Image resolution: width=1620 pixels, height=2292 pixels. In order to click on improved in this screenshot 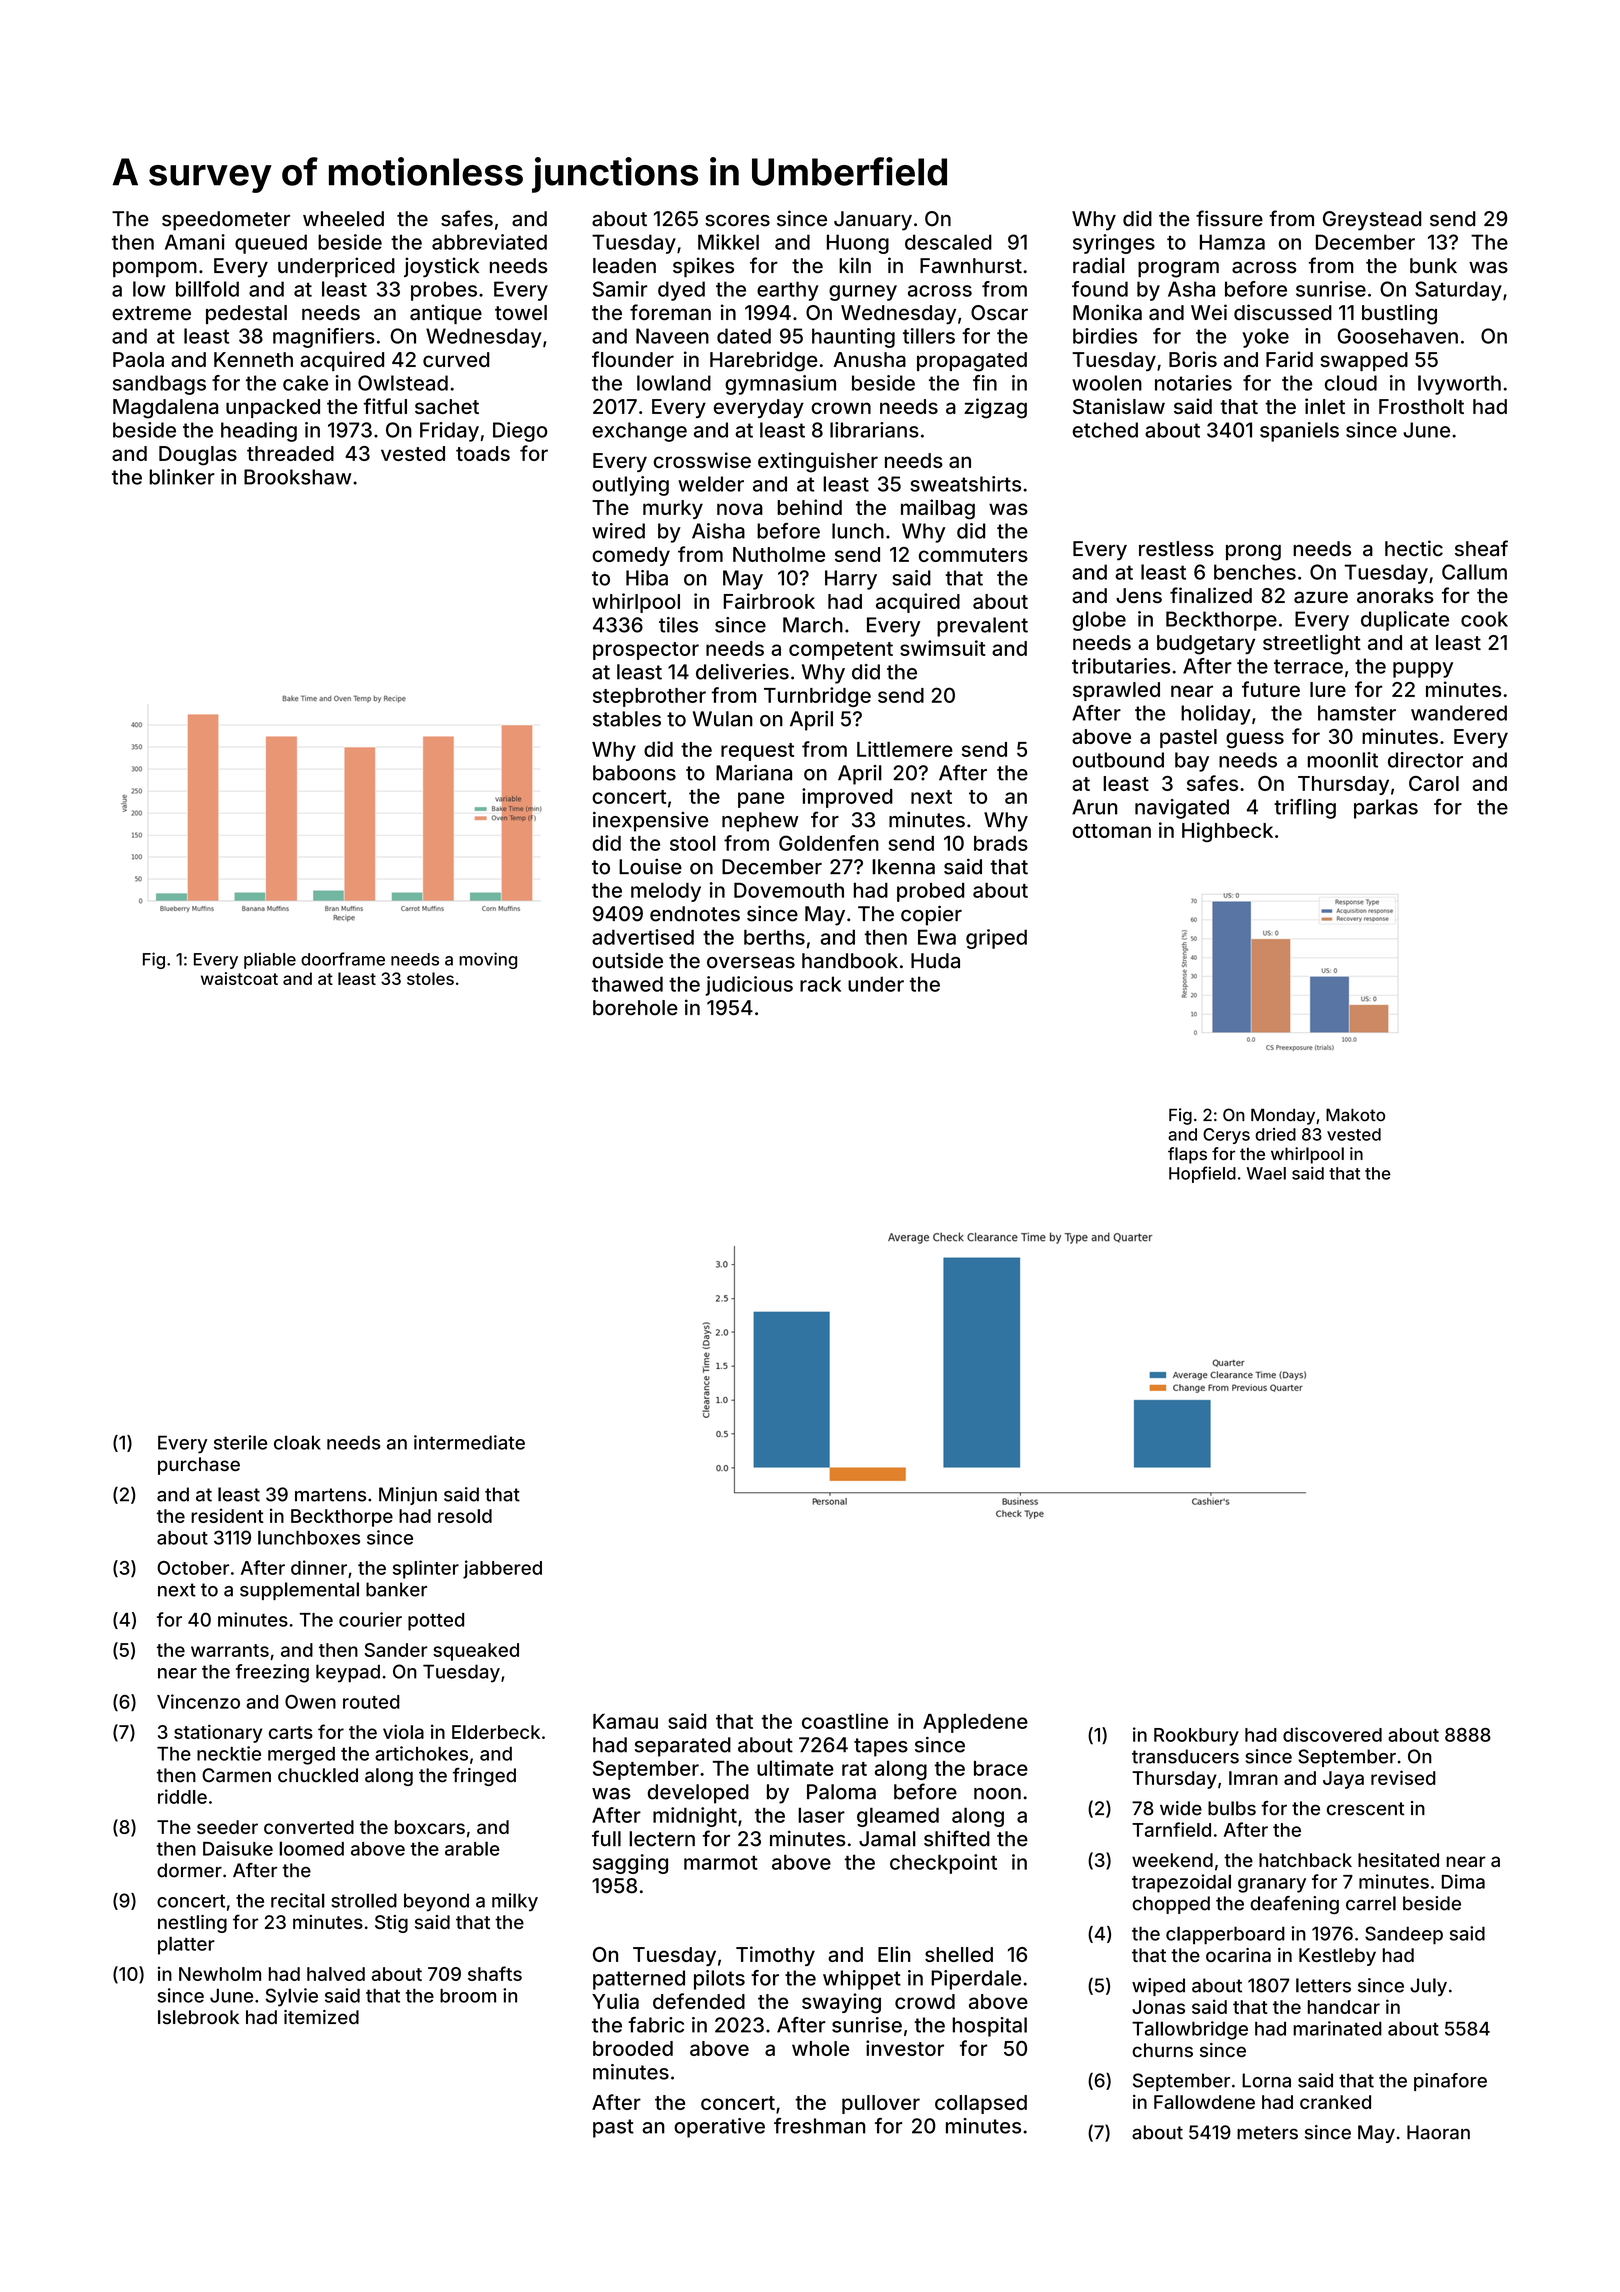, I will do `click(847, 798)`.
